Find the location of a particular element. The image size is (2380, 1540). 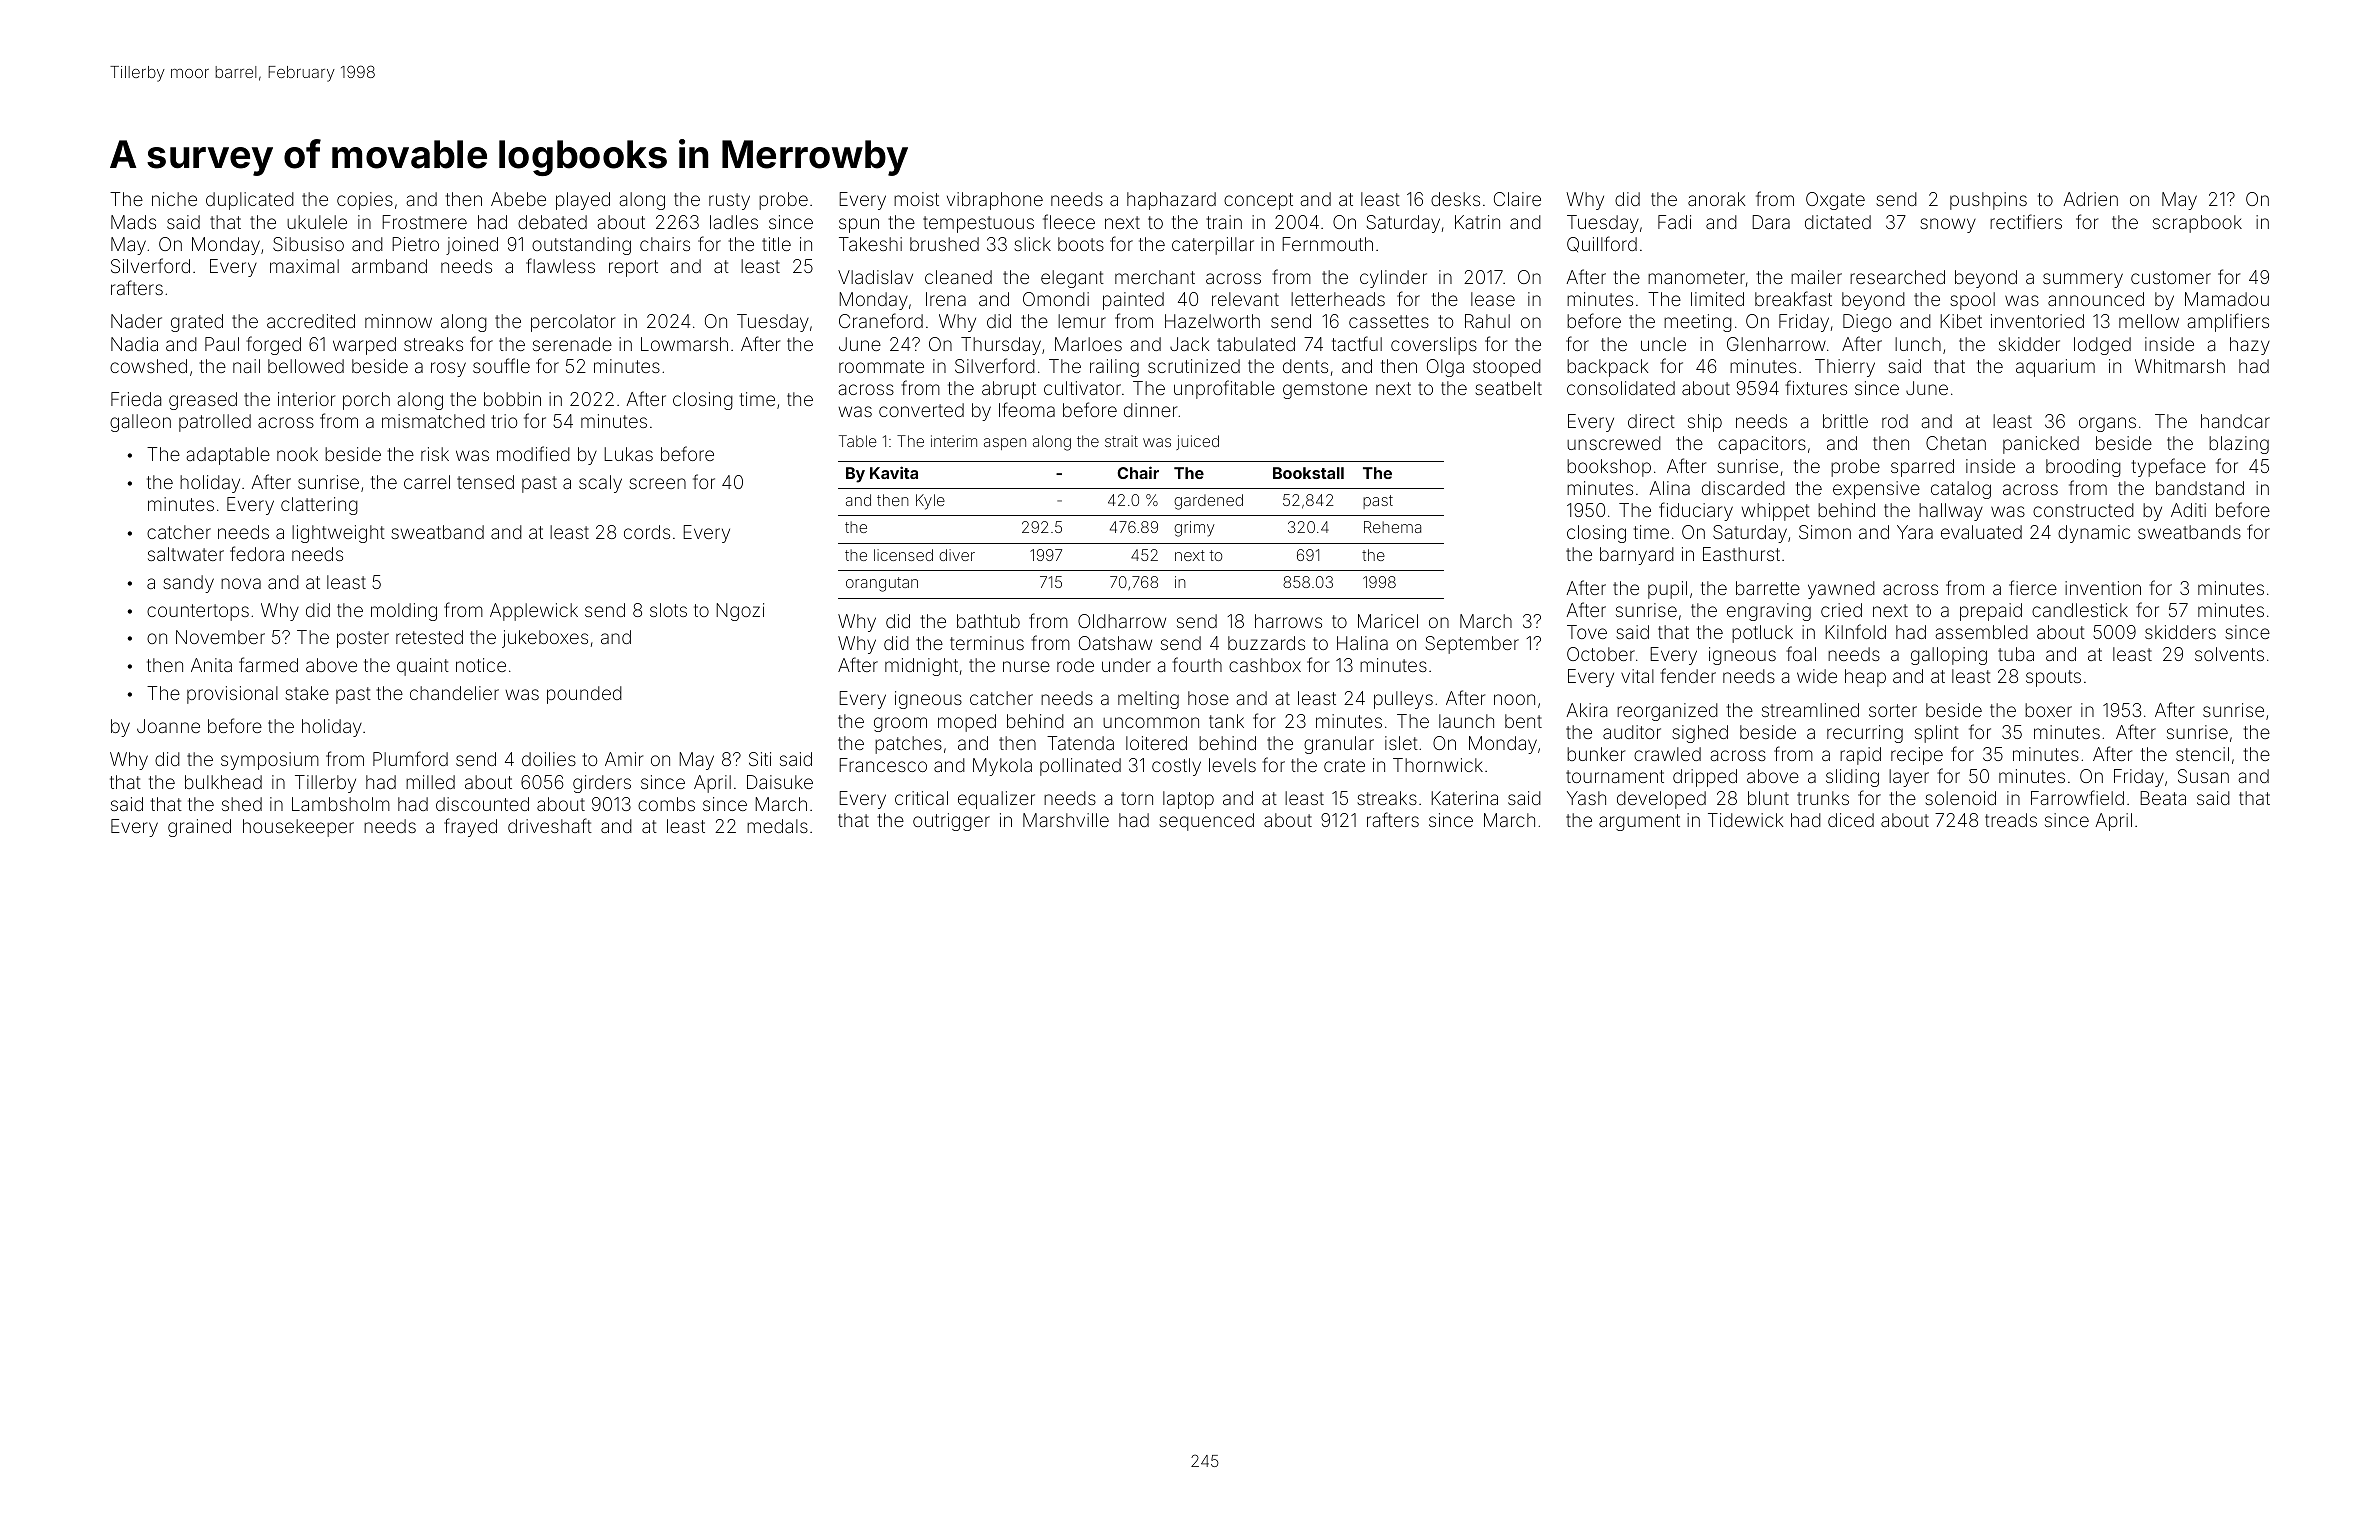

Rehema is located at coordinates (1392, 527).
